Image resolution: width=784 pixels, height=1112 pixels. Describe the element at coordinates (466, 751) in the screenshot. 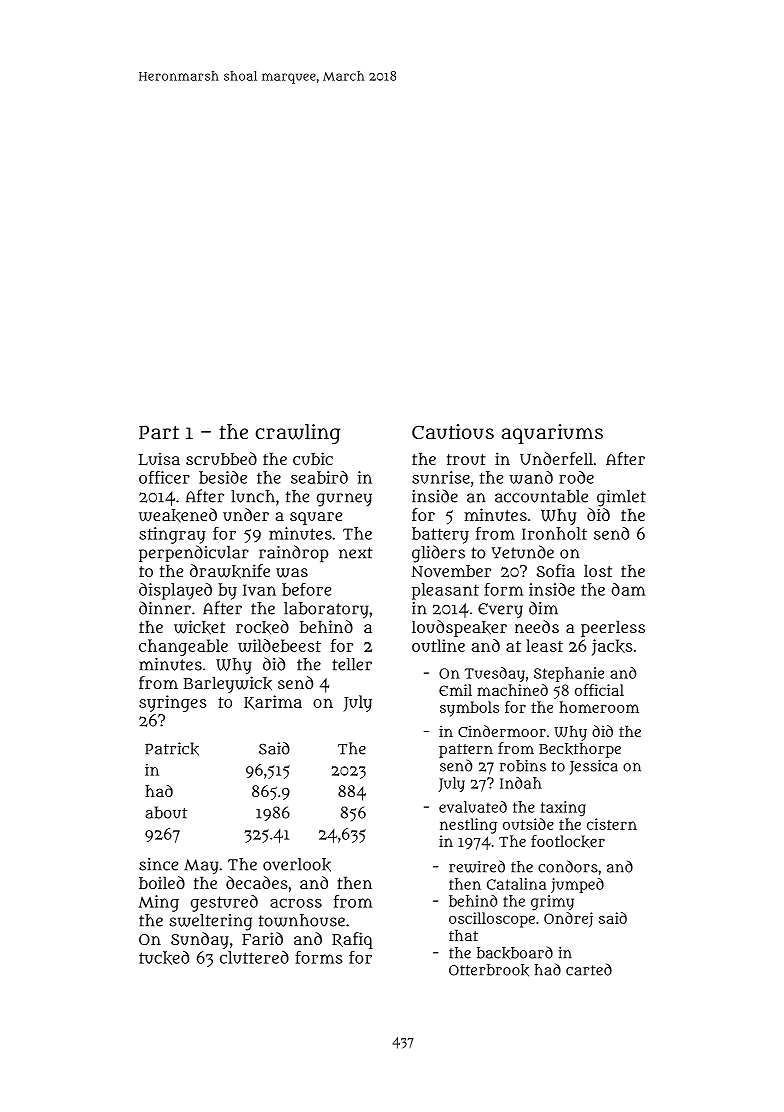

I see `pattern` at that location.
